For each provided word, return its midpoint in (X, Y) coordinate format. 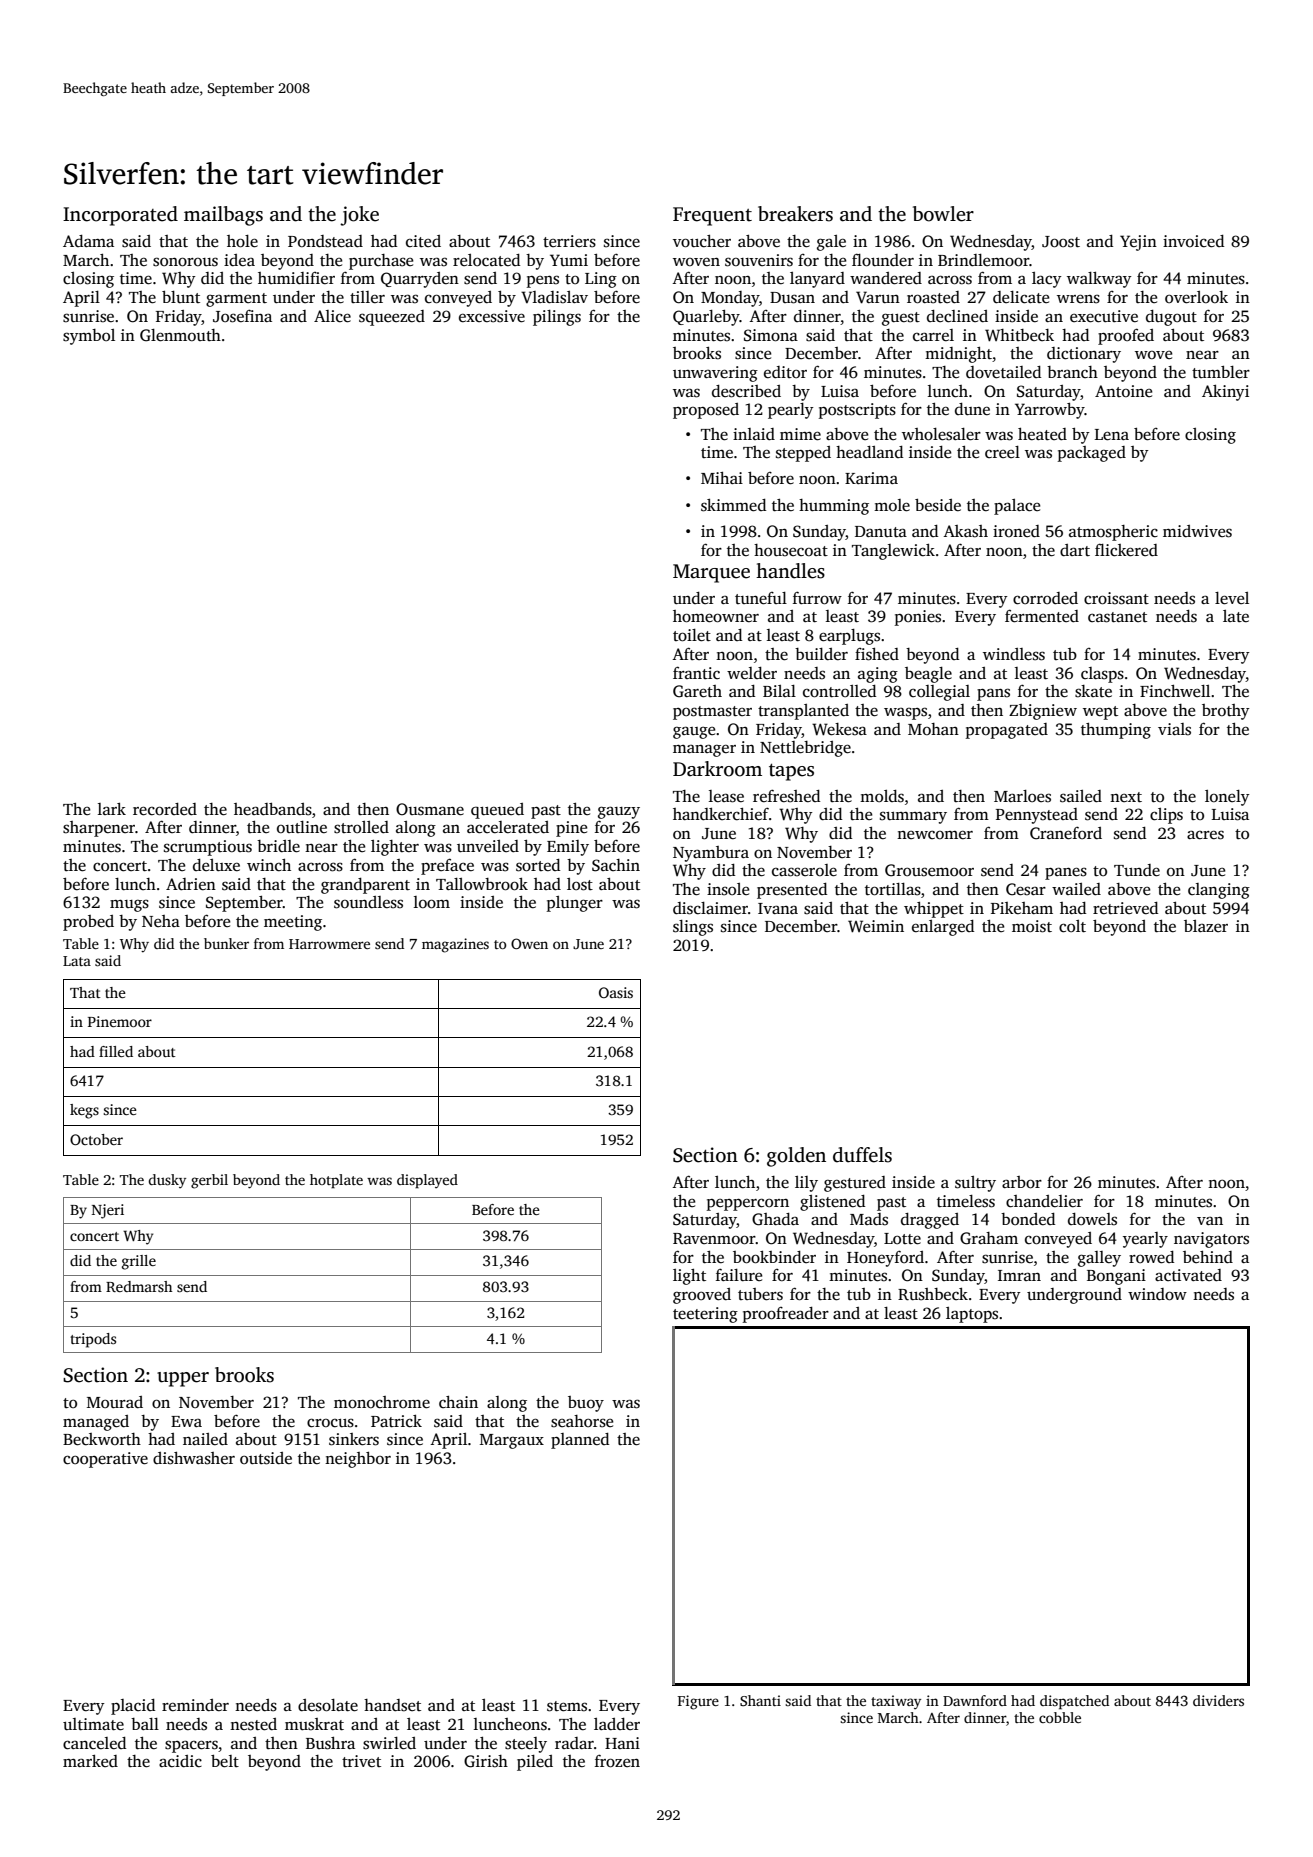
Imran (1019, 1275)
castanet (1117, 617)
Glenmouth (180, 335)
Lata (77, 961)
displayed (427, 1181)
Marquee (711, 573)
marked (90, 1761)
